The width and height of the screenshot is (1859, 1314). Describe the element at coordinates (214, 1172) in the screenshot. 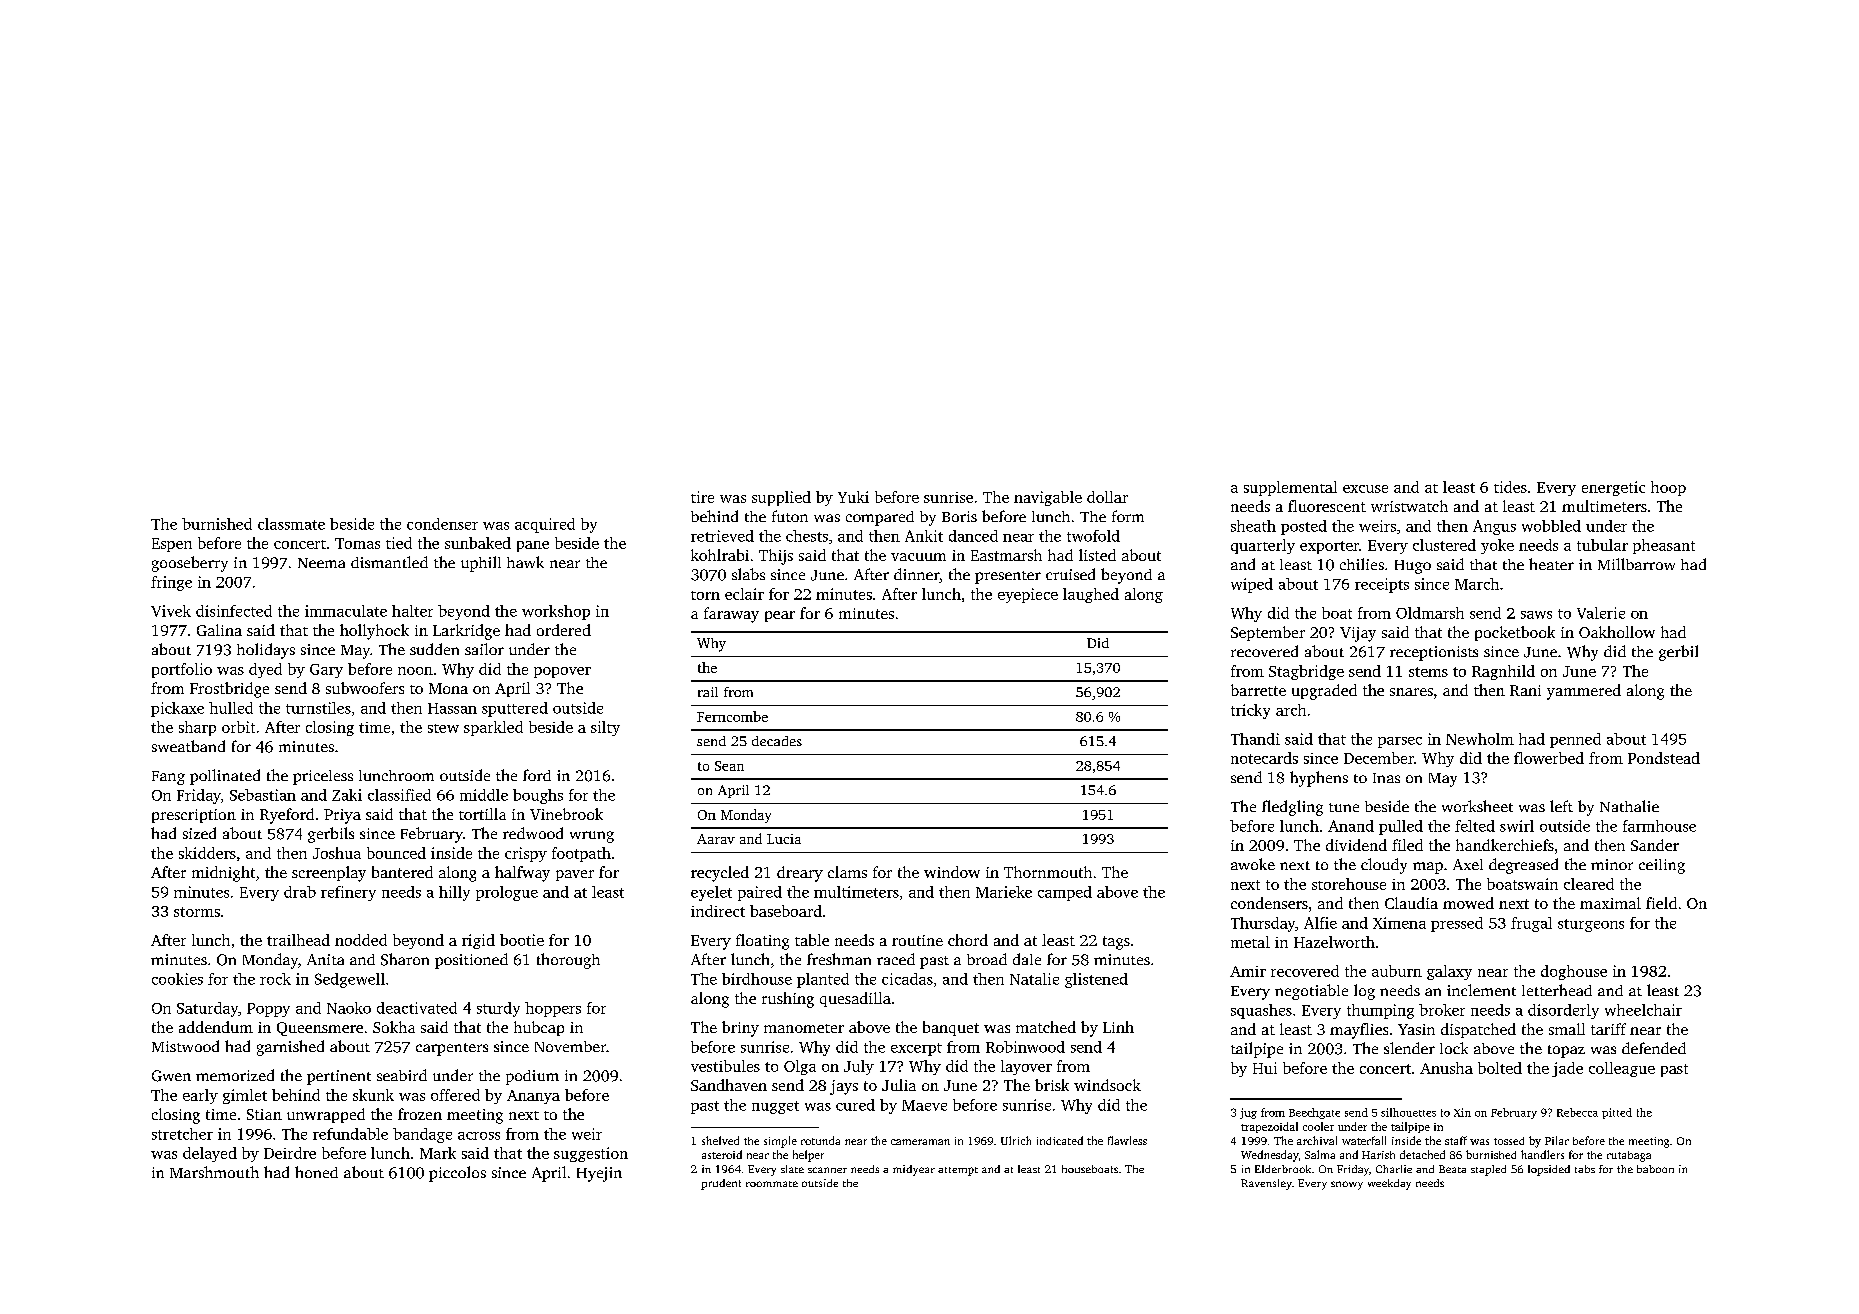

I see `Marshmouth` at that location.
